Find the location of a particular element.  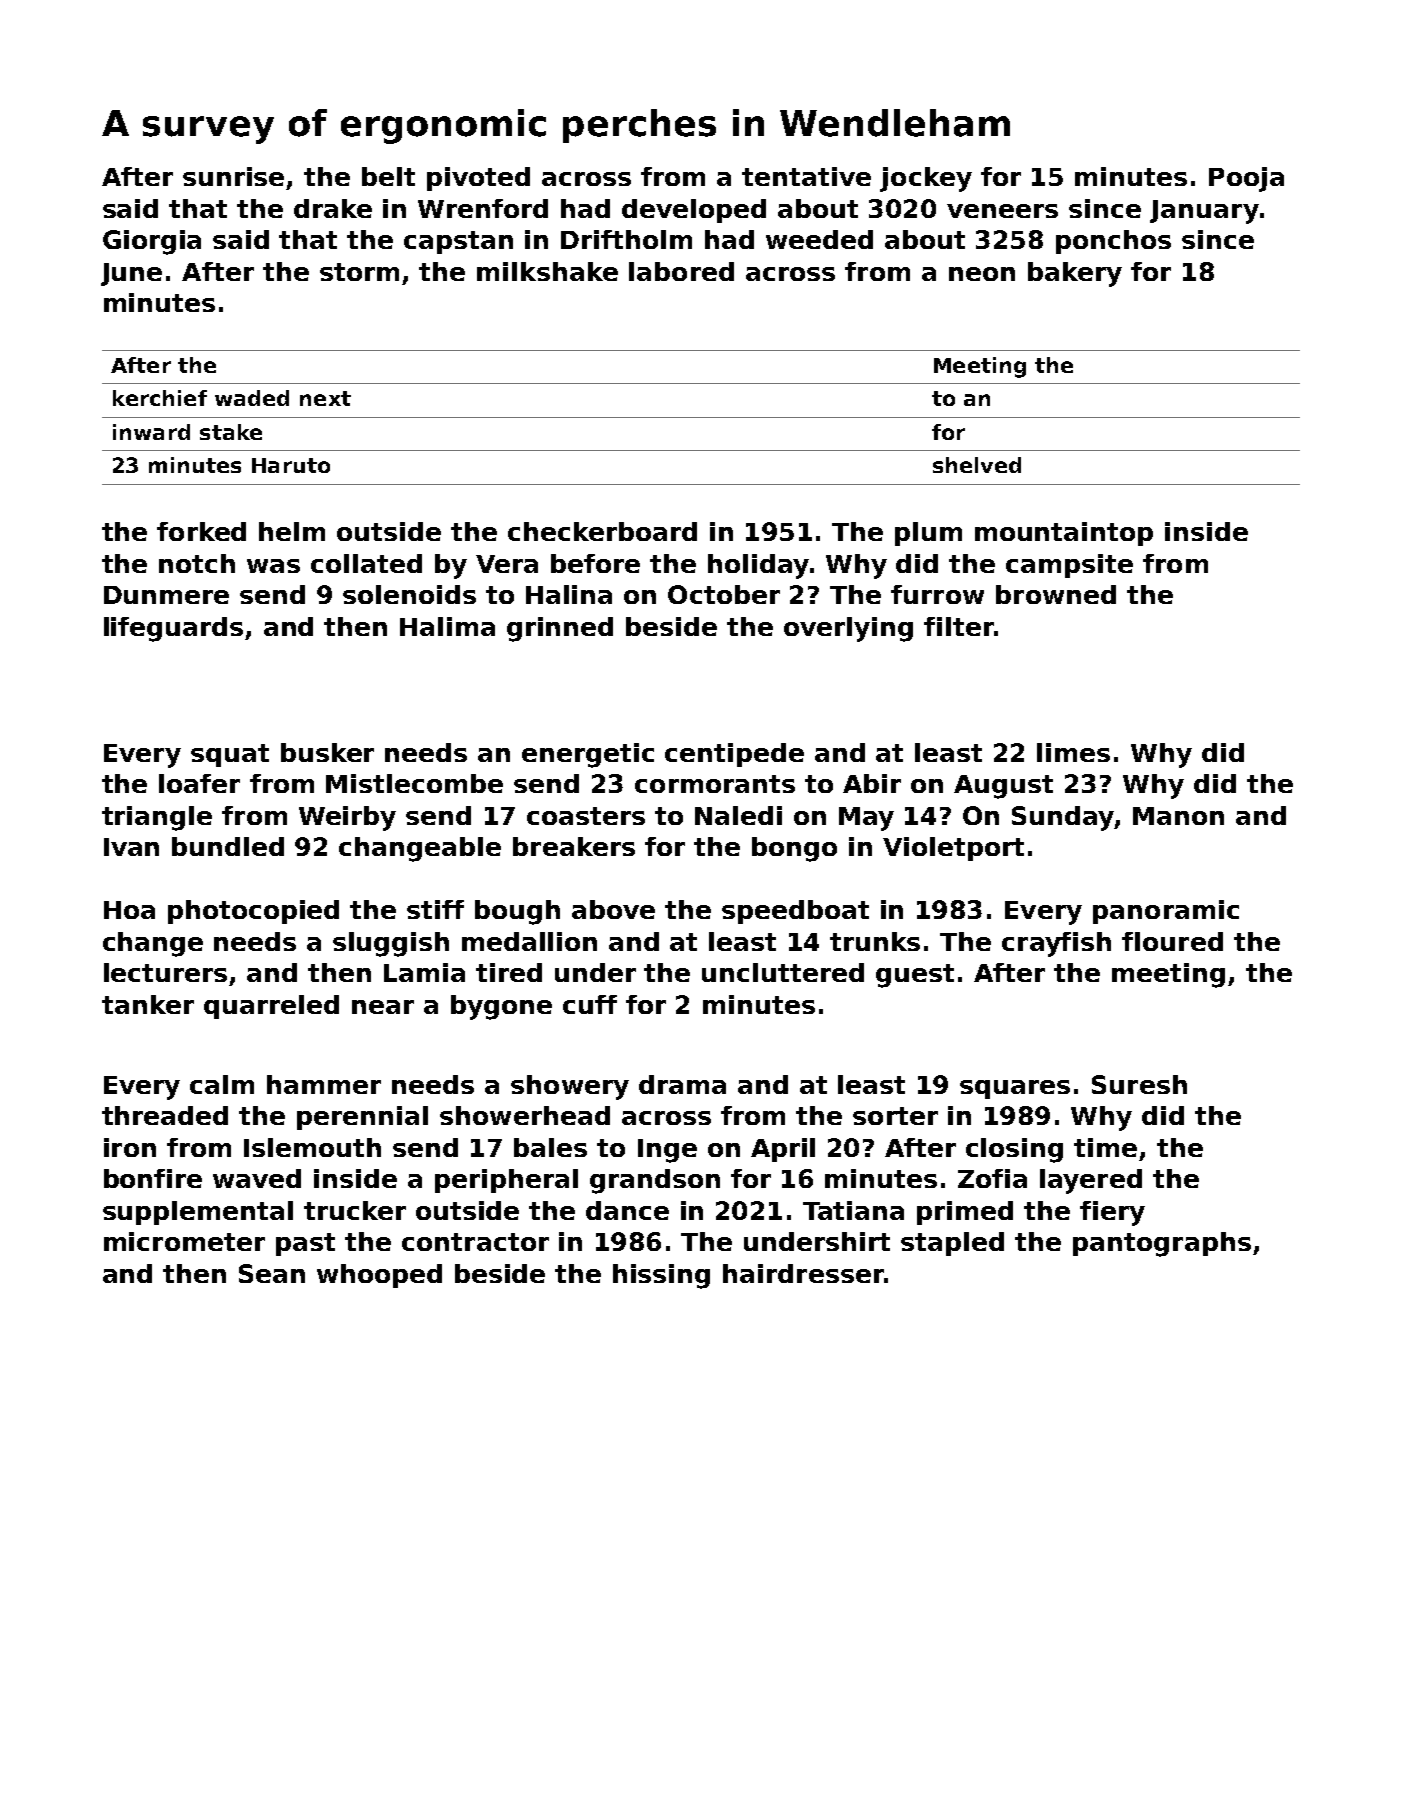

supplemental is located at coordinates (198, 1213).
